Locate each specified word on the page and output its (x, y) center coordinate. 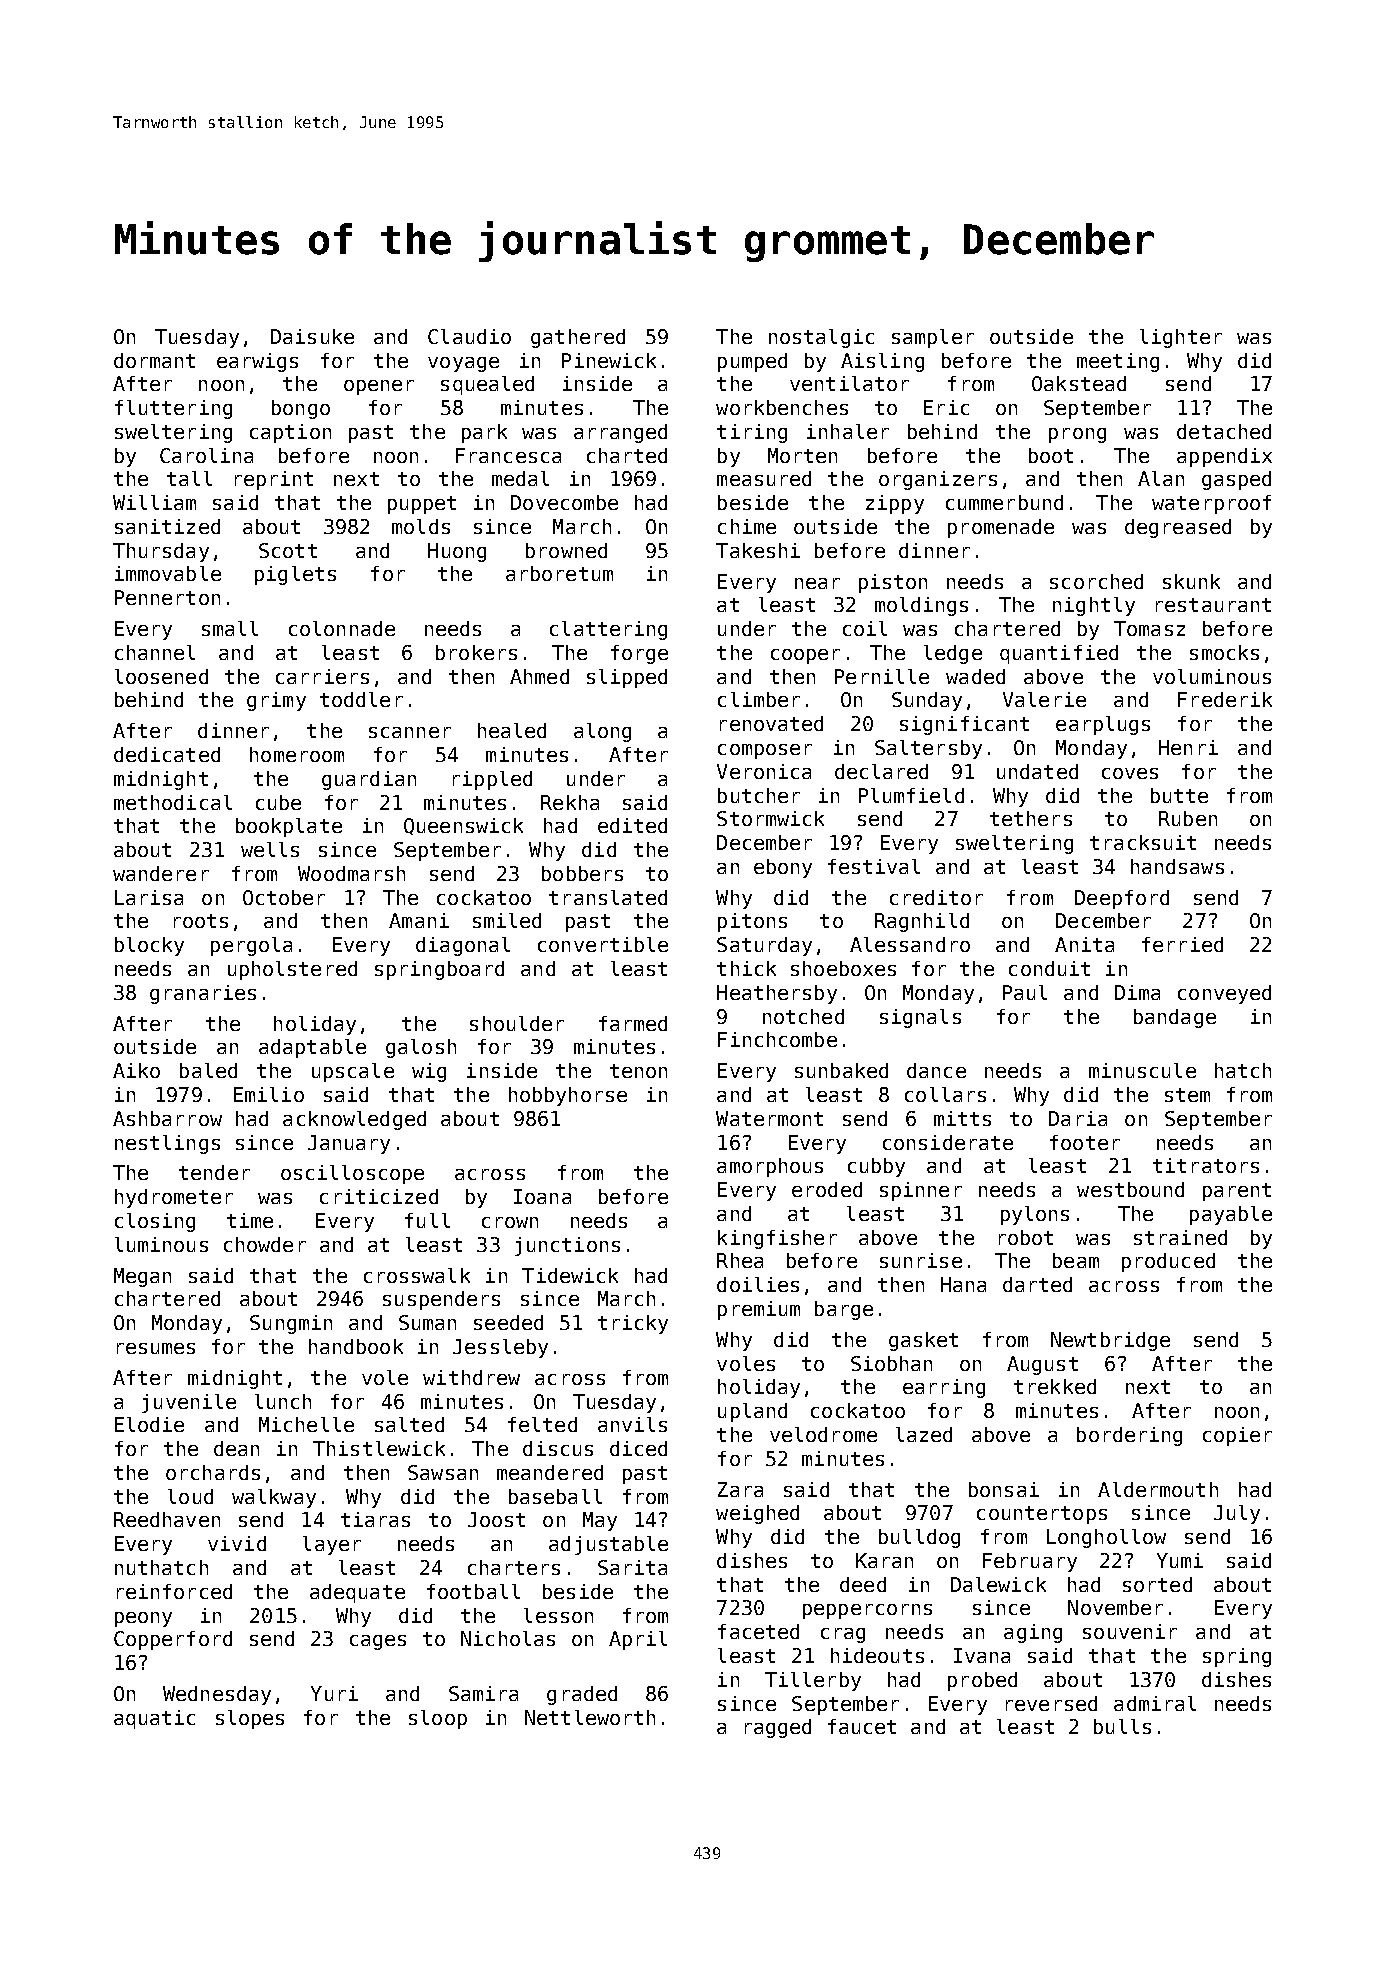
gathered (578, 338)
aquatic (154, 1719)
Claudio (469, 336)
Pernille (882, 676)
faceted (758, 1631)
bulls (1122, 1726)
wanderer (161, 873)
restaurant (1213, 605)
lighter (1181, 338)
